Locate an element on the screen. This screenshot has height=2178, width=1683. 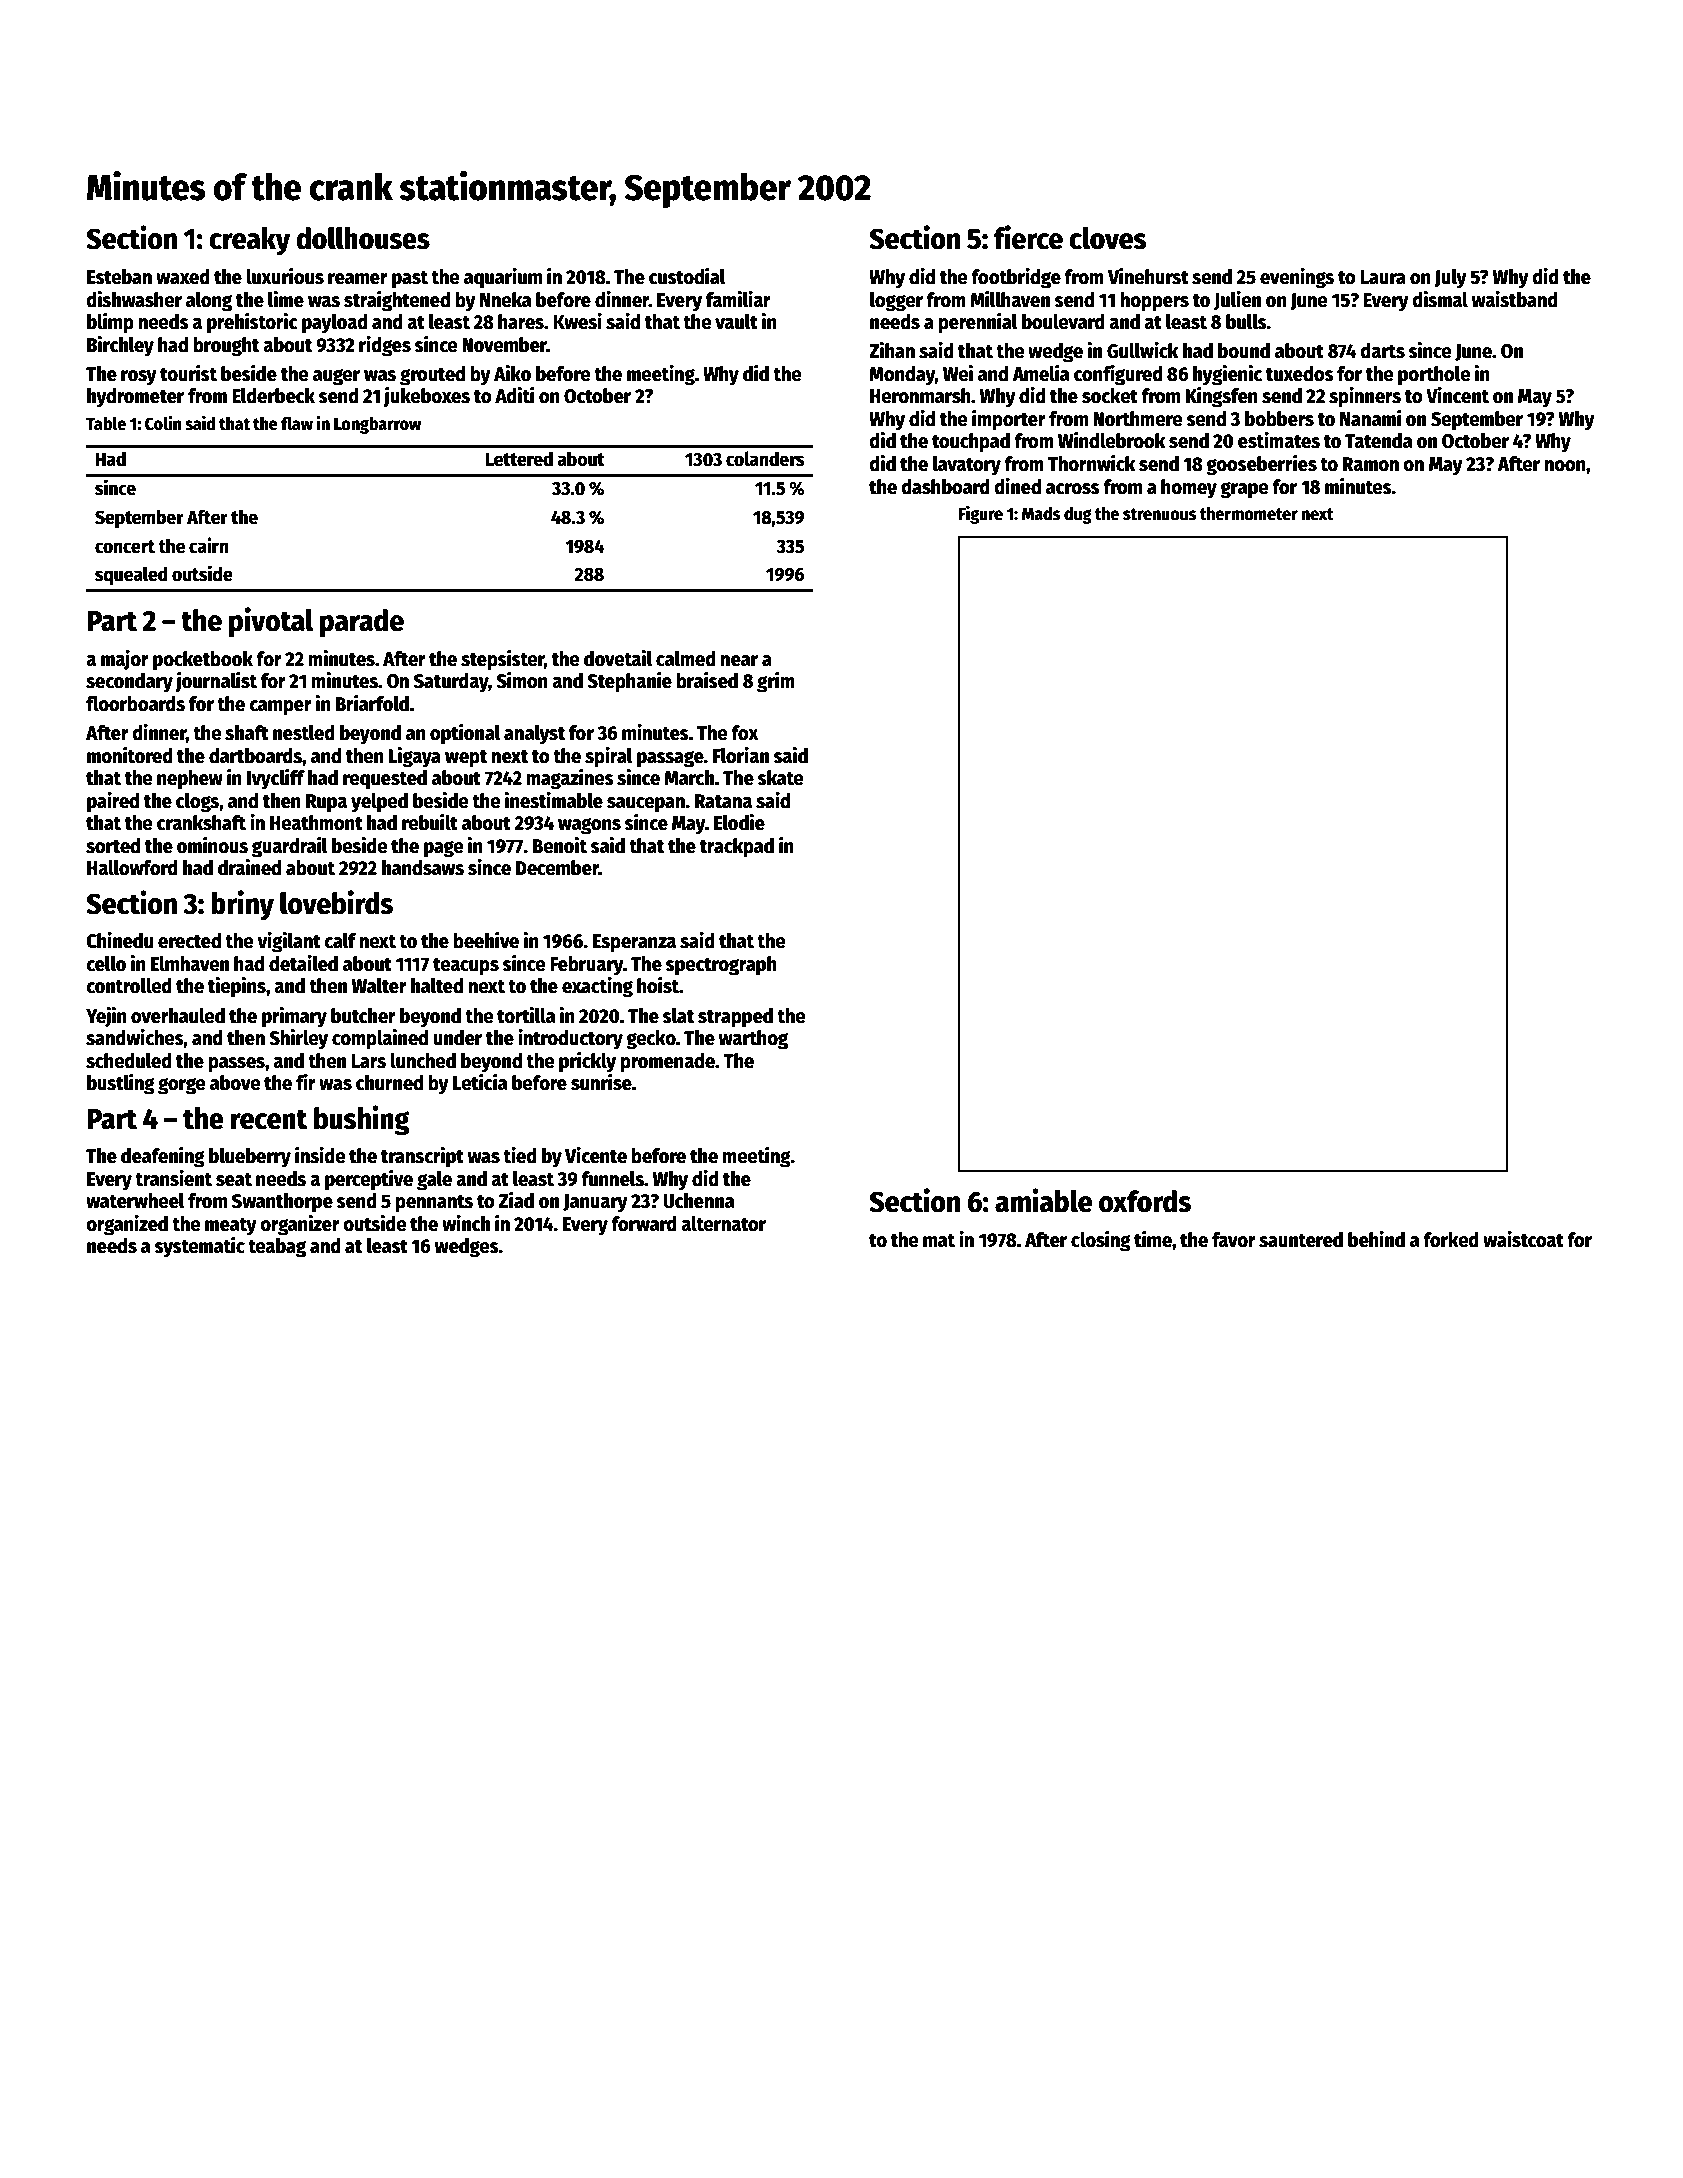
Lars is located at coordinates (368, 1061).
